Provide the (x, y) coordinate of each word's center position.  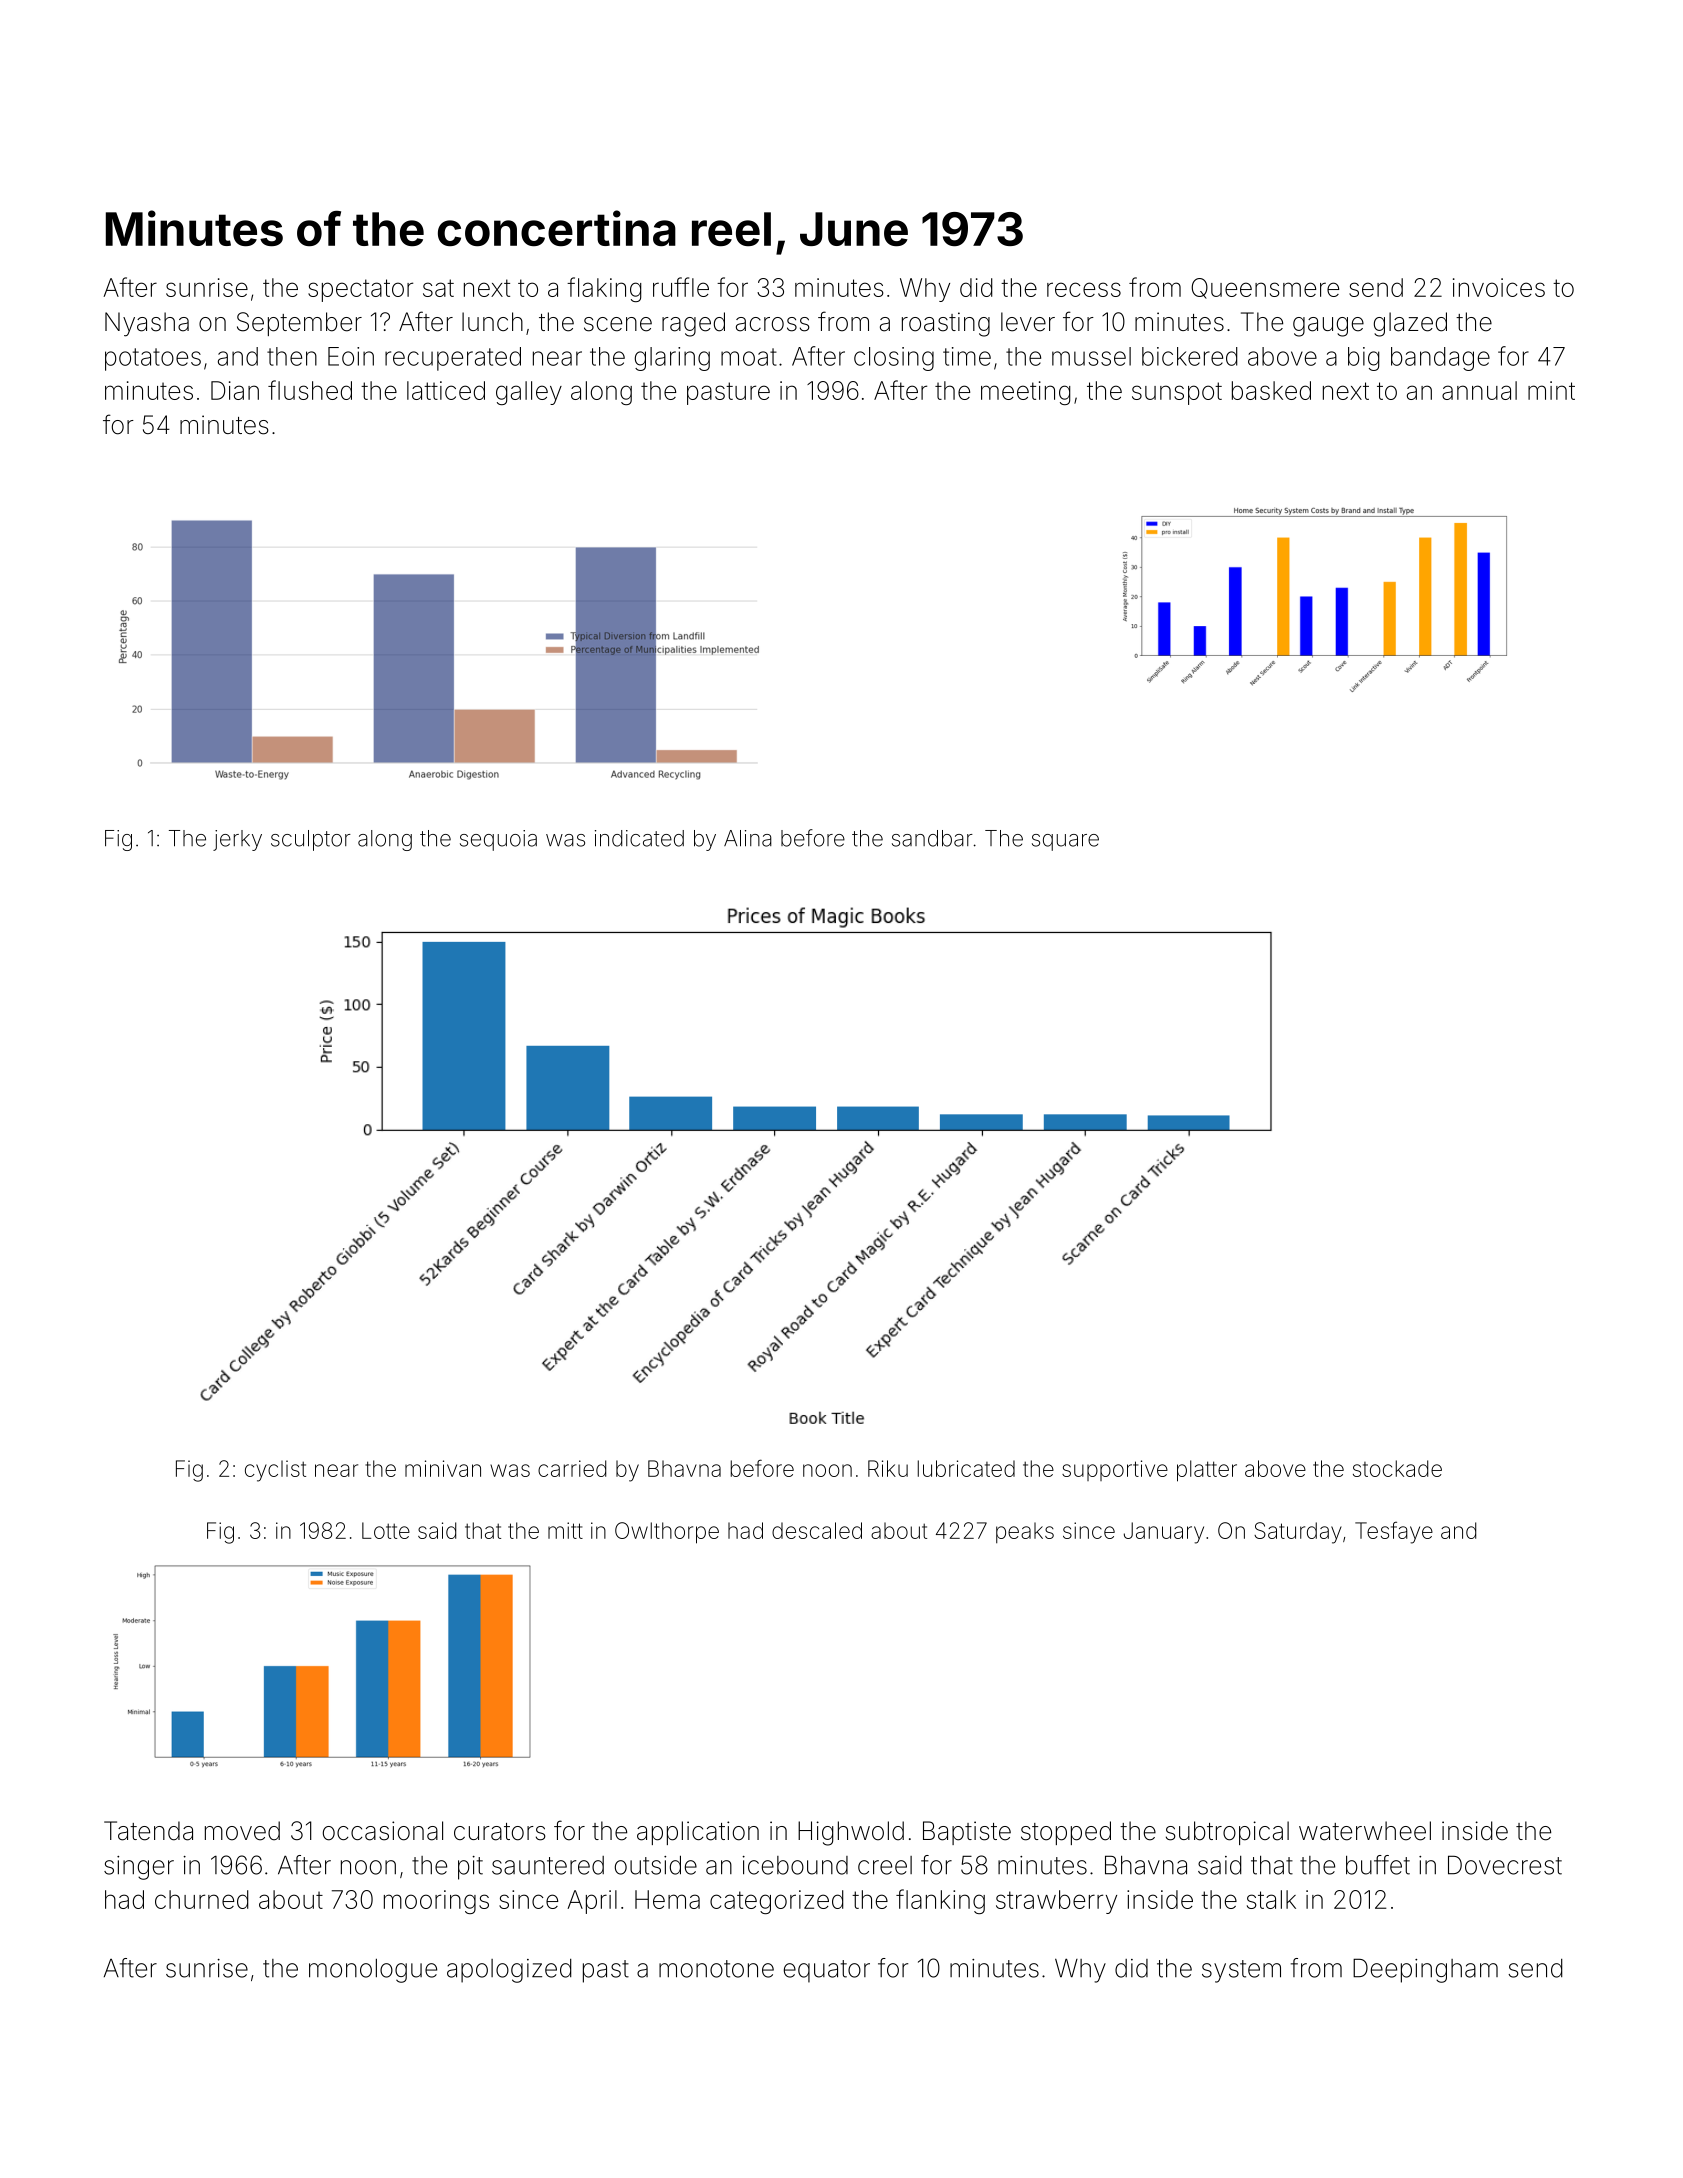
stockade (1397, 1468)
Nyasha (147, 324)
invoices (1499, 287)
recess (1084, 289)
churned (202, 1899)
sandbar (932, 838)
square (1065, 842)
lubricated (966, 1468)
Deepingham (1425, 1970)
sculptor (311, 840)
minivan (443, 1468)
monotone (716, 1969)
